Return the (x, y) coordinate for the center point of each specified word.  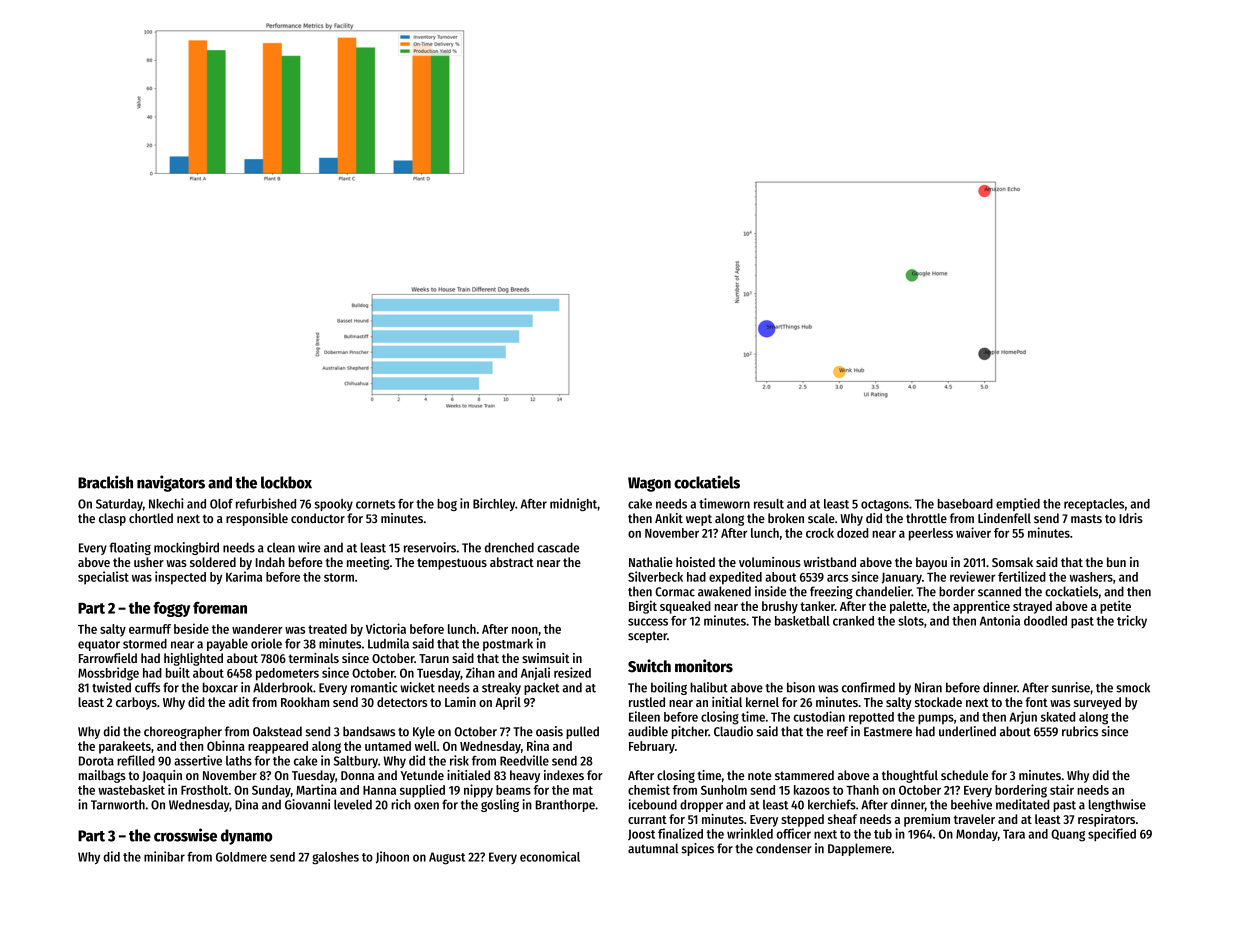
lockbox (286, 482)
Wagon (649, 484)
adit (239, 702)
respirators (1106, 820)
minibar (164, 856)
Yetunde (422, 775)
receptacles (1094, 505)
